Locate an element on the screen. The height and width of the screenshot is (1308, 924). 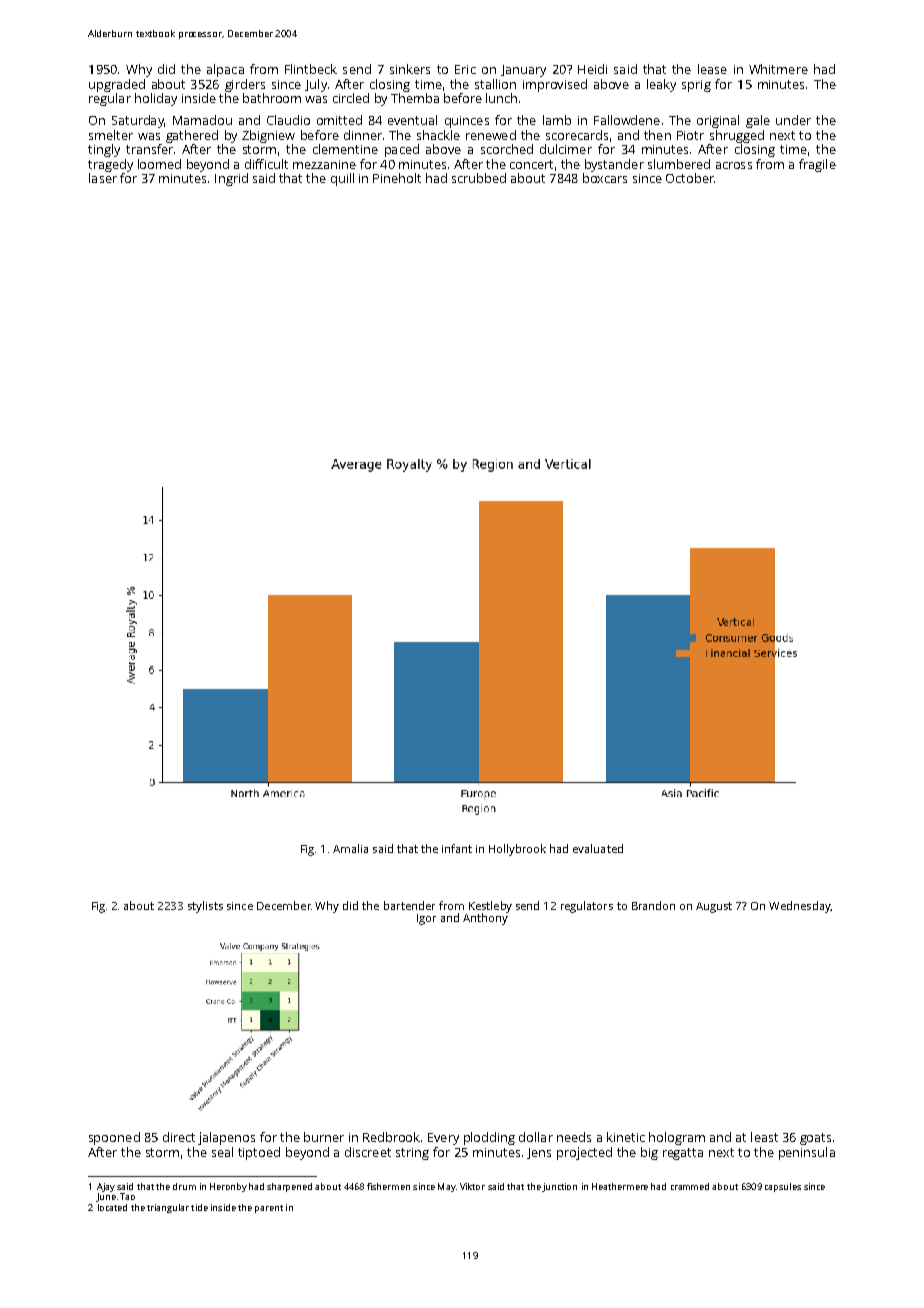
tiptoed is located at coordinates (259, 1153).
